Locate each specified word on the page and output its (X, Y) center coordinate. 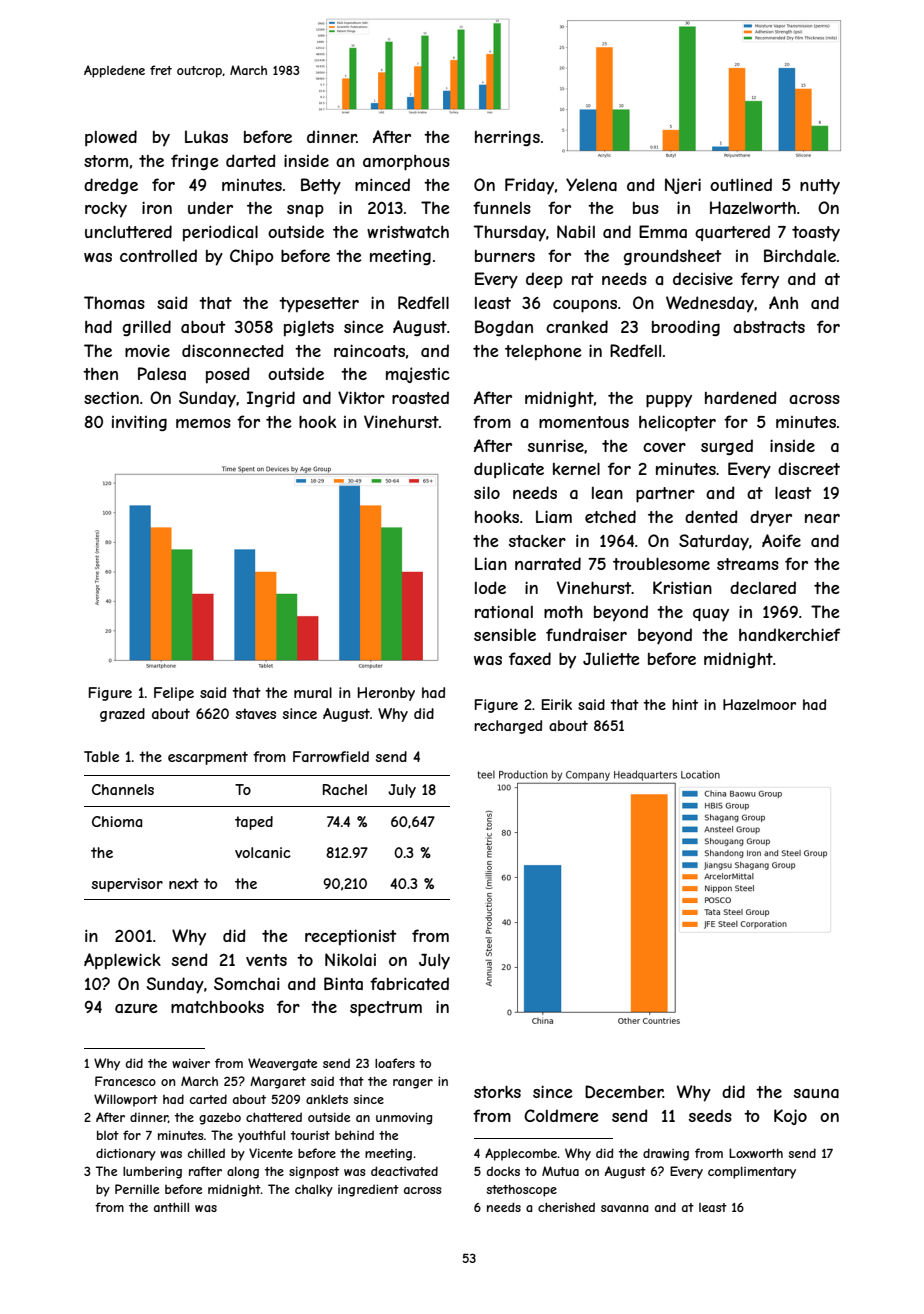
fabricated (409, 983)
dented (711, 516)
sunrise (556, 445)
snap (305, 211)
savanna (625, 1208)
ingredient (368, 1190)
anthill (171, 1207)
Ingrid (271, 399)
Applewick (122, 961)
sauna (816, 1093)
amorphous (406, 163)
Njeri (683, 186)
